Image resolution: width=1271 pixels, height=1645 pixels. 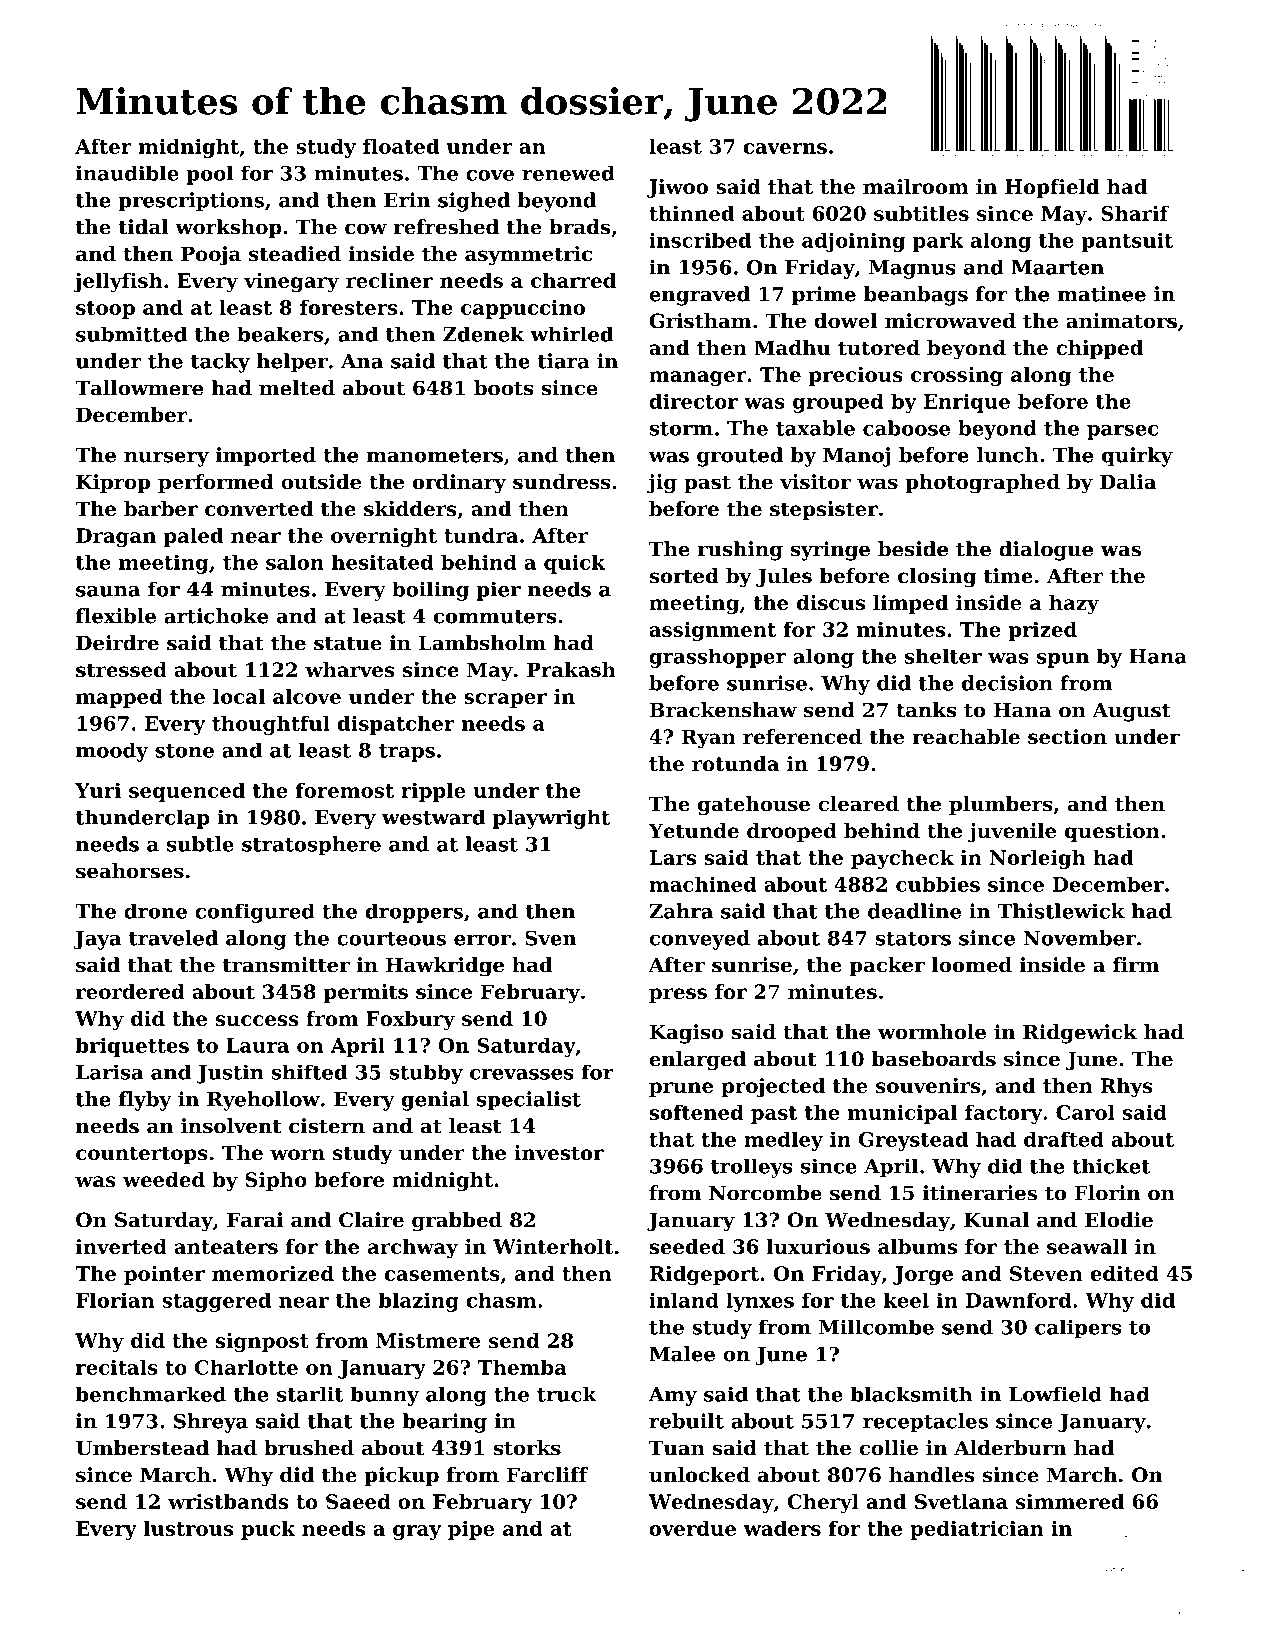 I want to click on softened, so click(x=696, y=1112).
